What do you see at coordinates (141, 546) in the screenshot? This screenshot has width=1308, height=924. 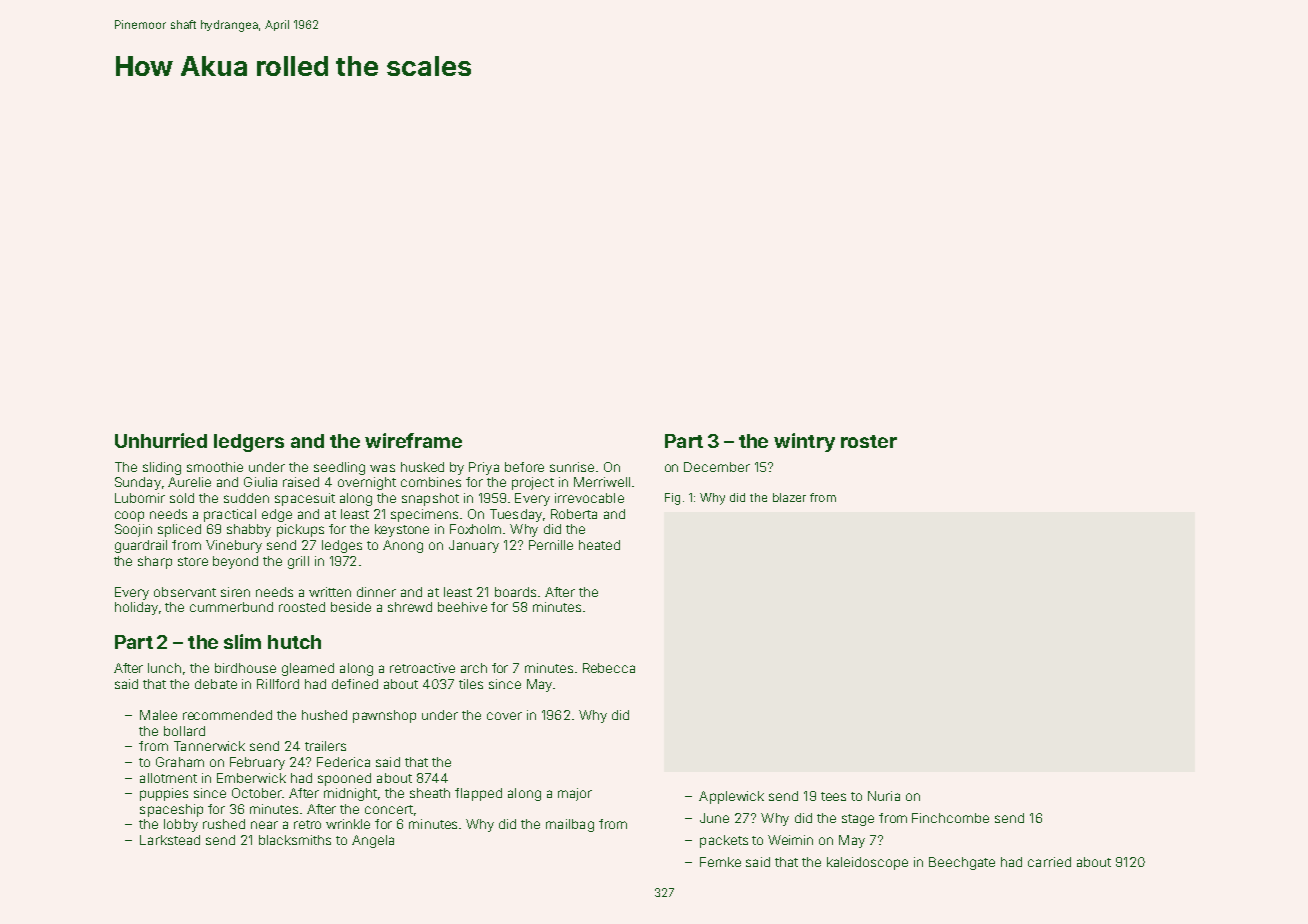 I see `guardrail` at bounding box center [141, 546].
